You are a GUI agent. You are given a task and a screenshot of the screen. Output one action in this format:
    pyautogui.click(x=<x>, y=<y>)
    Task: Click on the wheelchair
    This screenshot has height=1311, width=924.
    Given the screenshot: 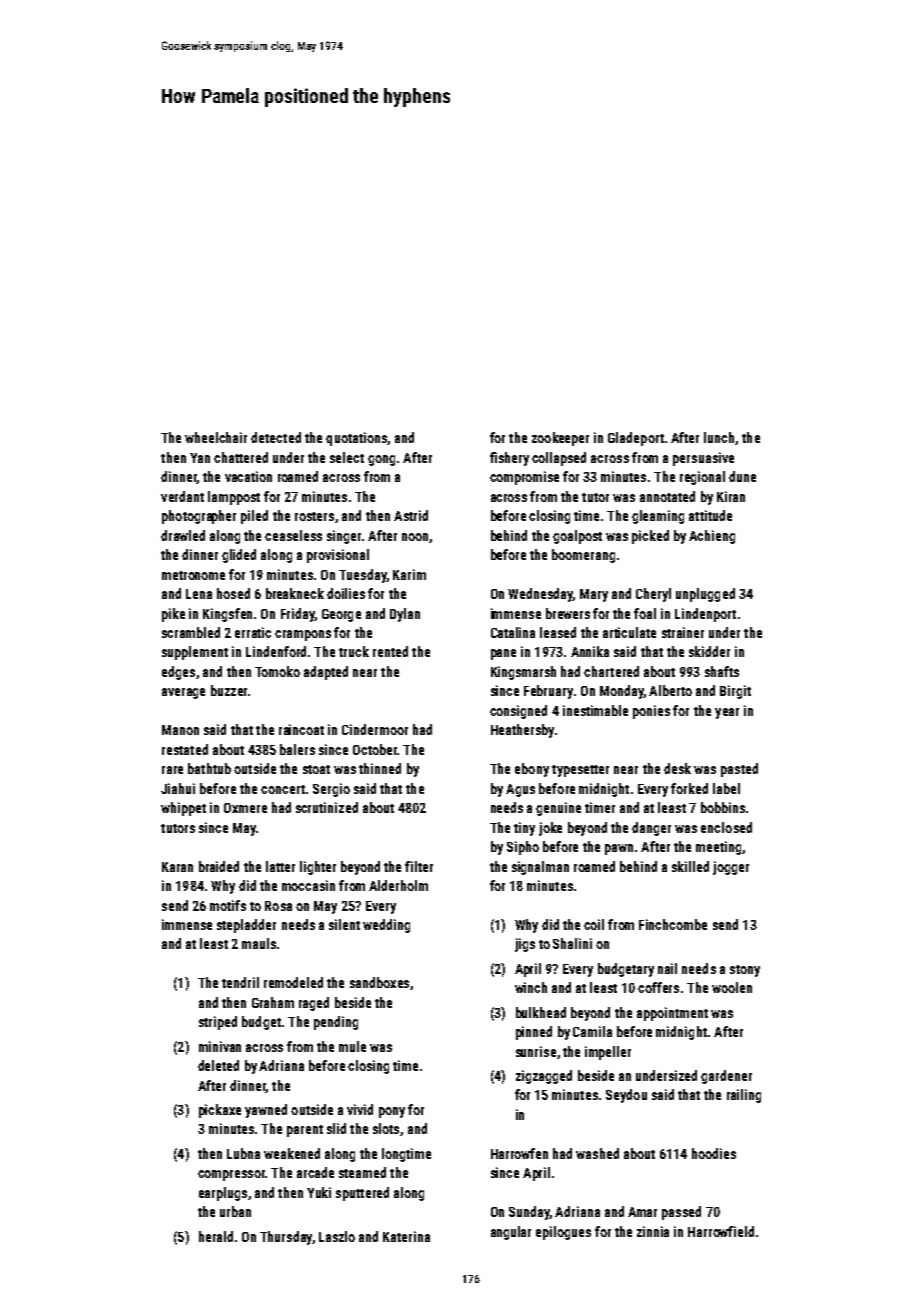 What is the action you would take?
    pyautogui.click(x=216, y=437)
